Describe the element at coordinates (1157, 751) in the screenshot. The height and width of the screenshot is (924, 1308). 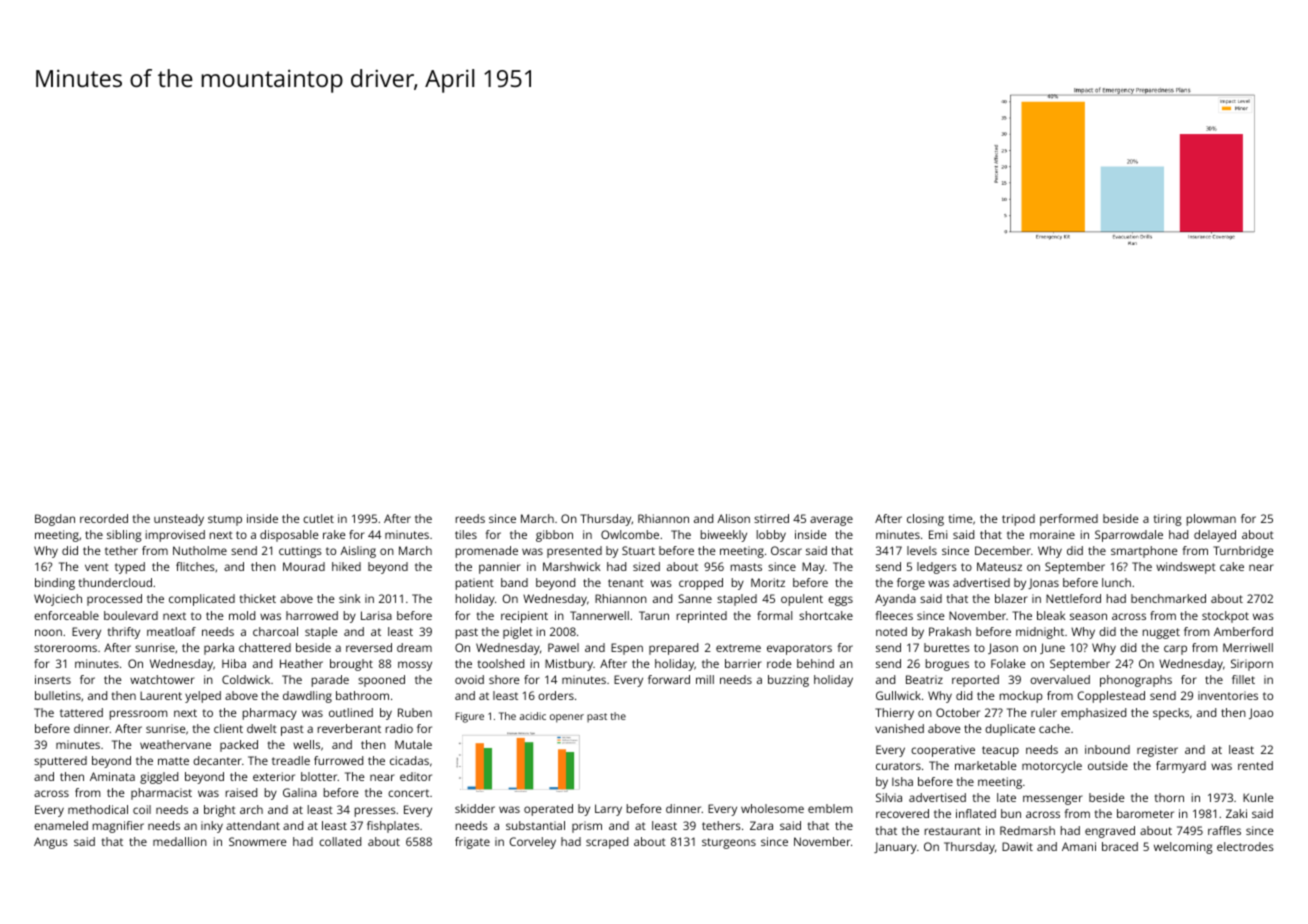
I see `register` at that location.
